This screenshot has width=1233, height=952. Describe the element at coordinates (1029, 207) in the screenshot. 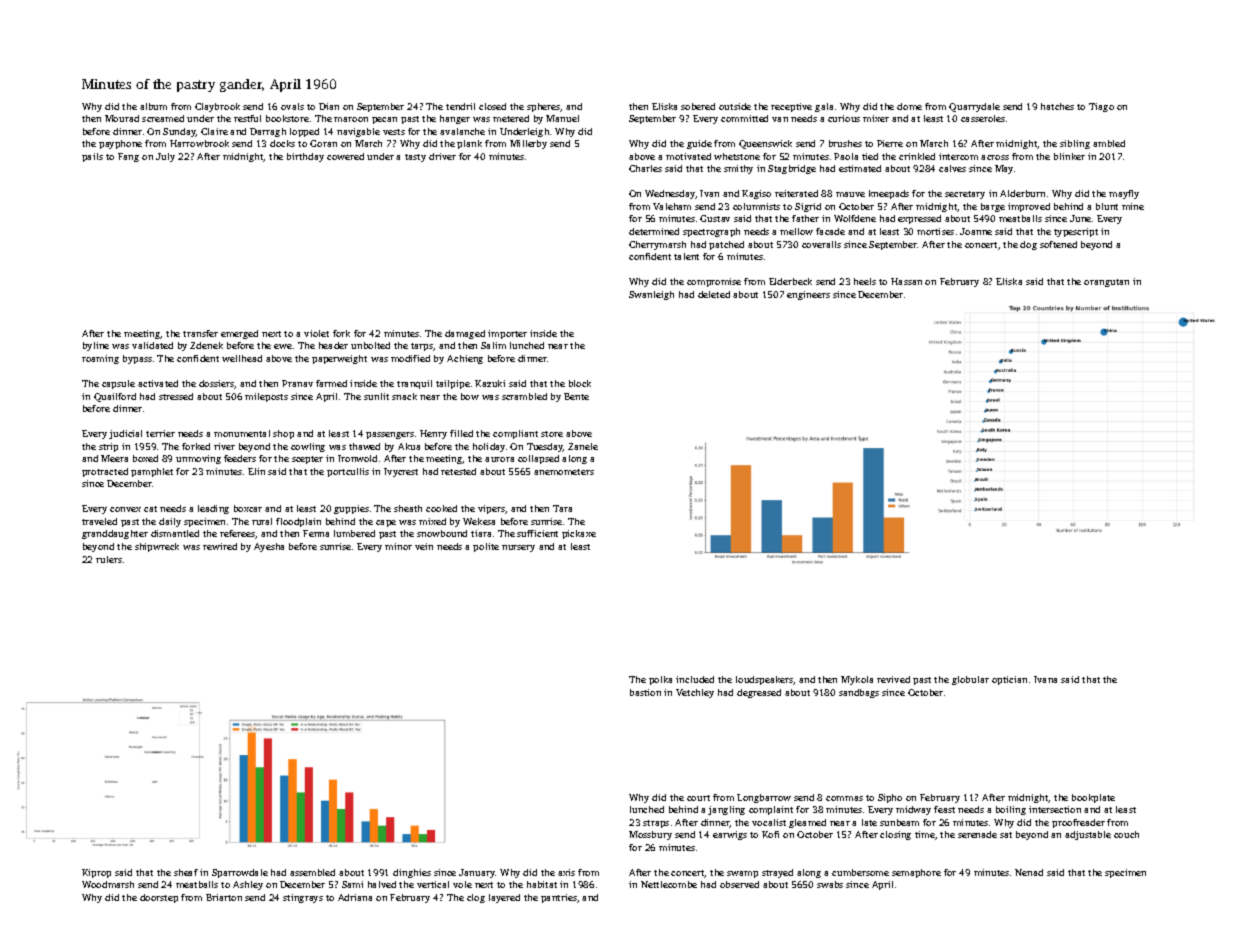

I see `improved` at that location.
